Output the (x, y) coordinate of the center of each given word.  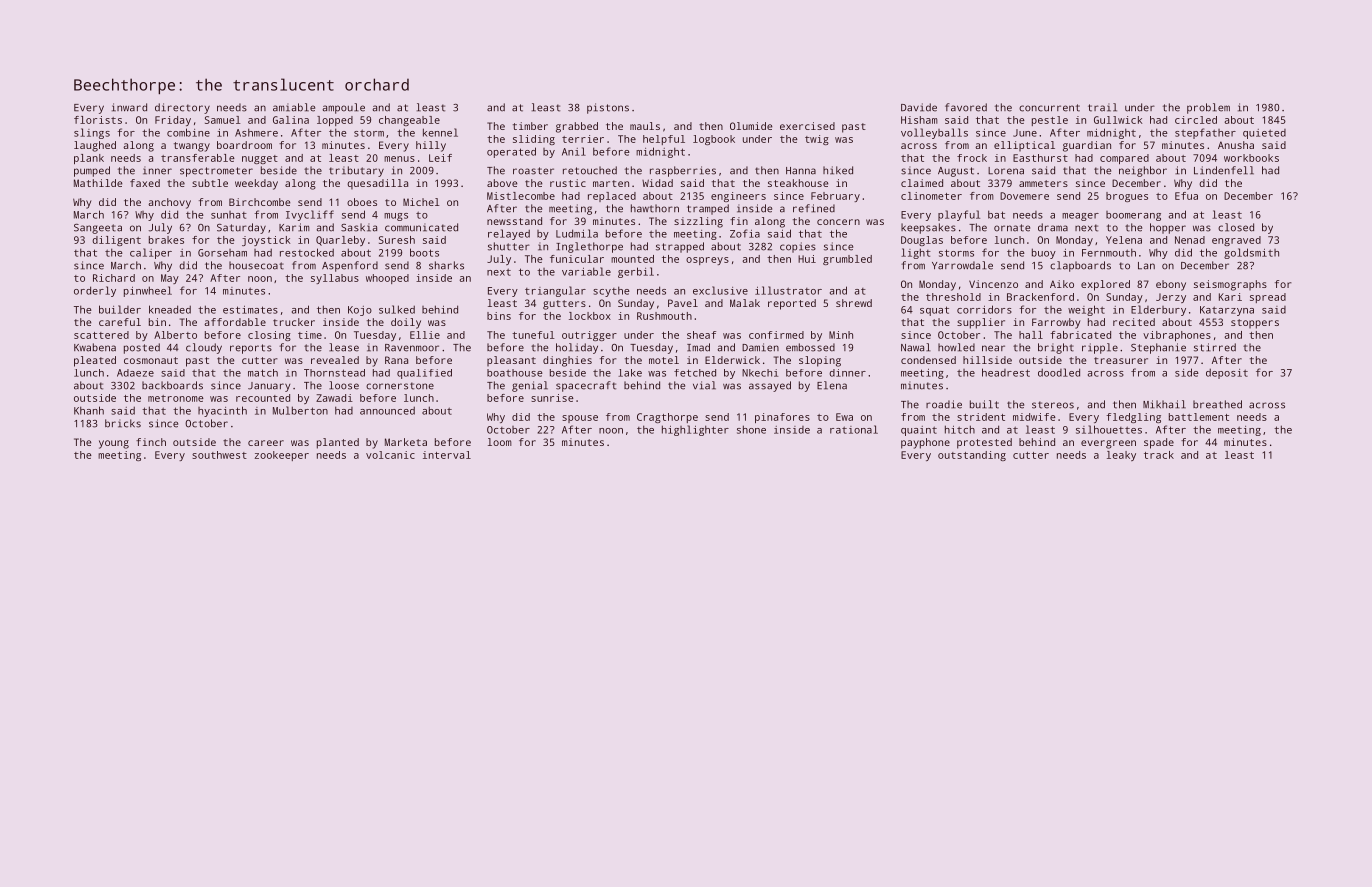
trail (1102, 107)
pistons (608, 108)
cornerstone (400, 386)
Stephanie (1158, 348)
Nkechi (760, 373)
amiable (294, 107)
